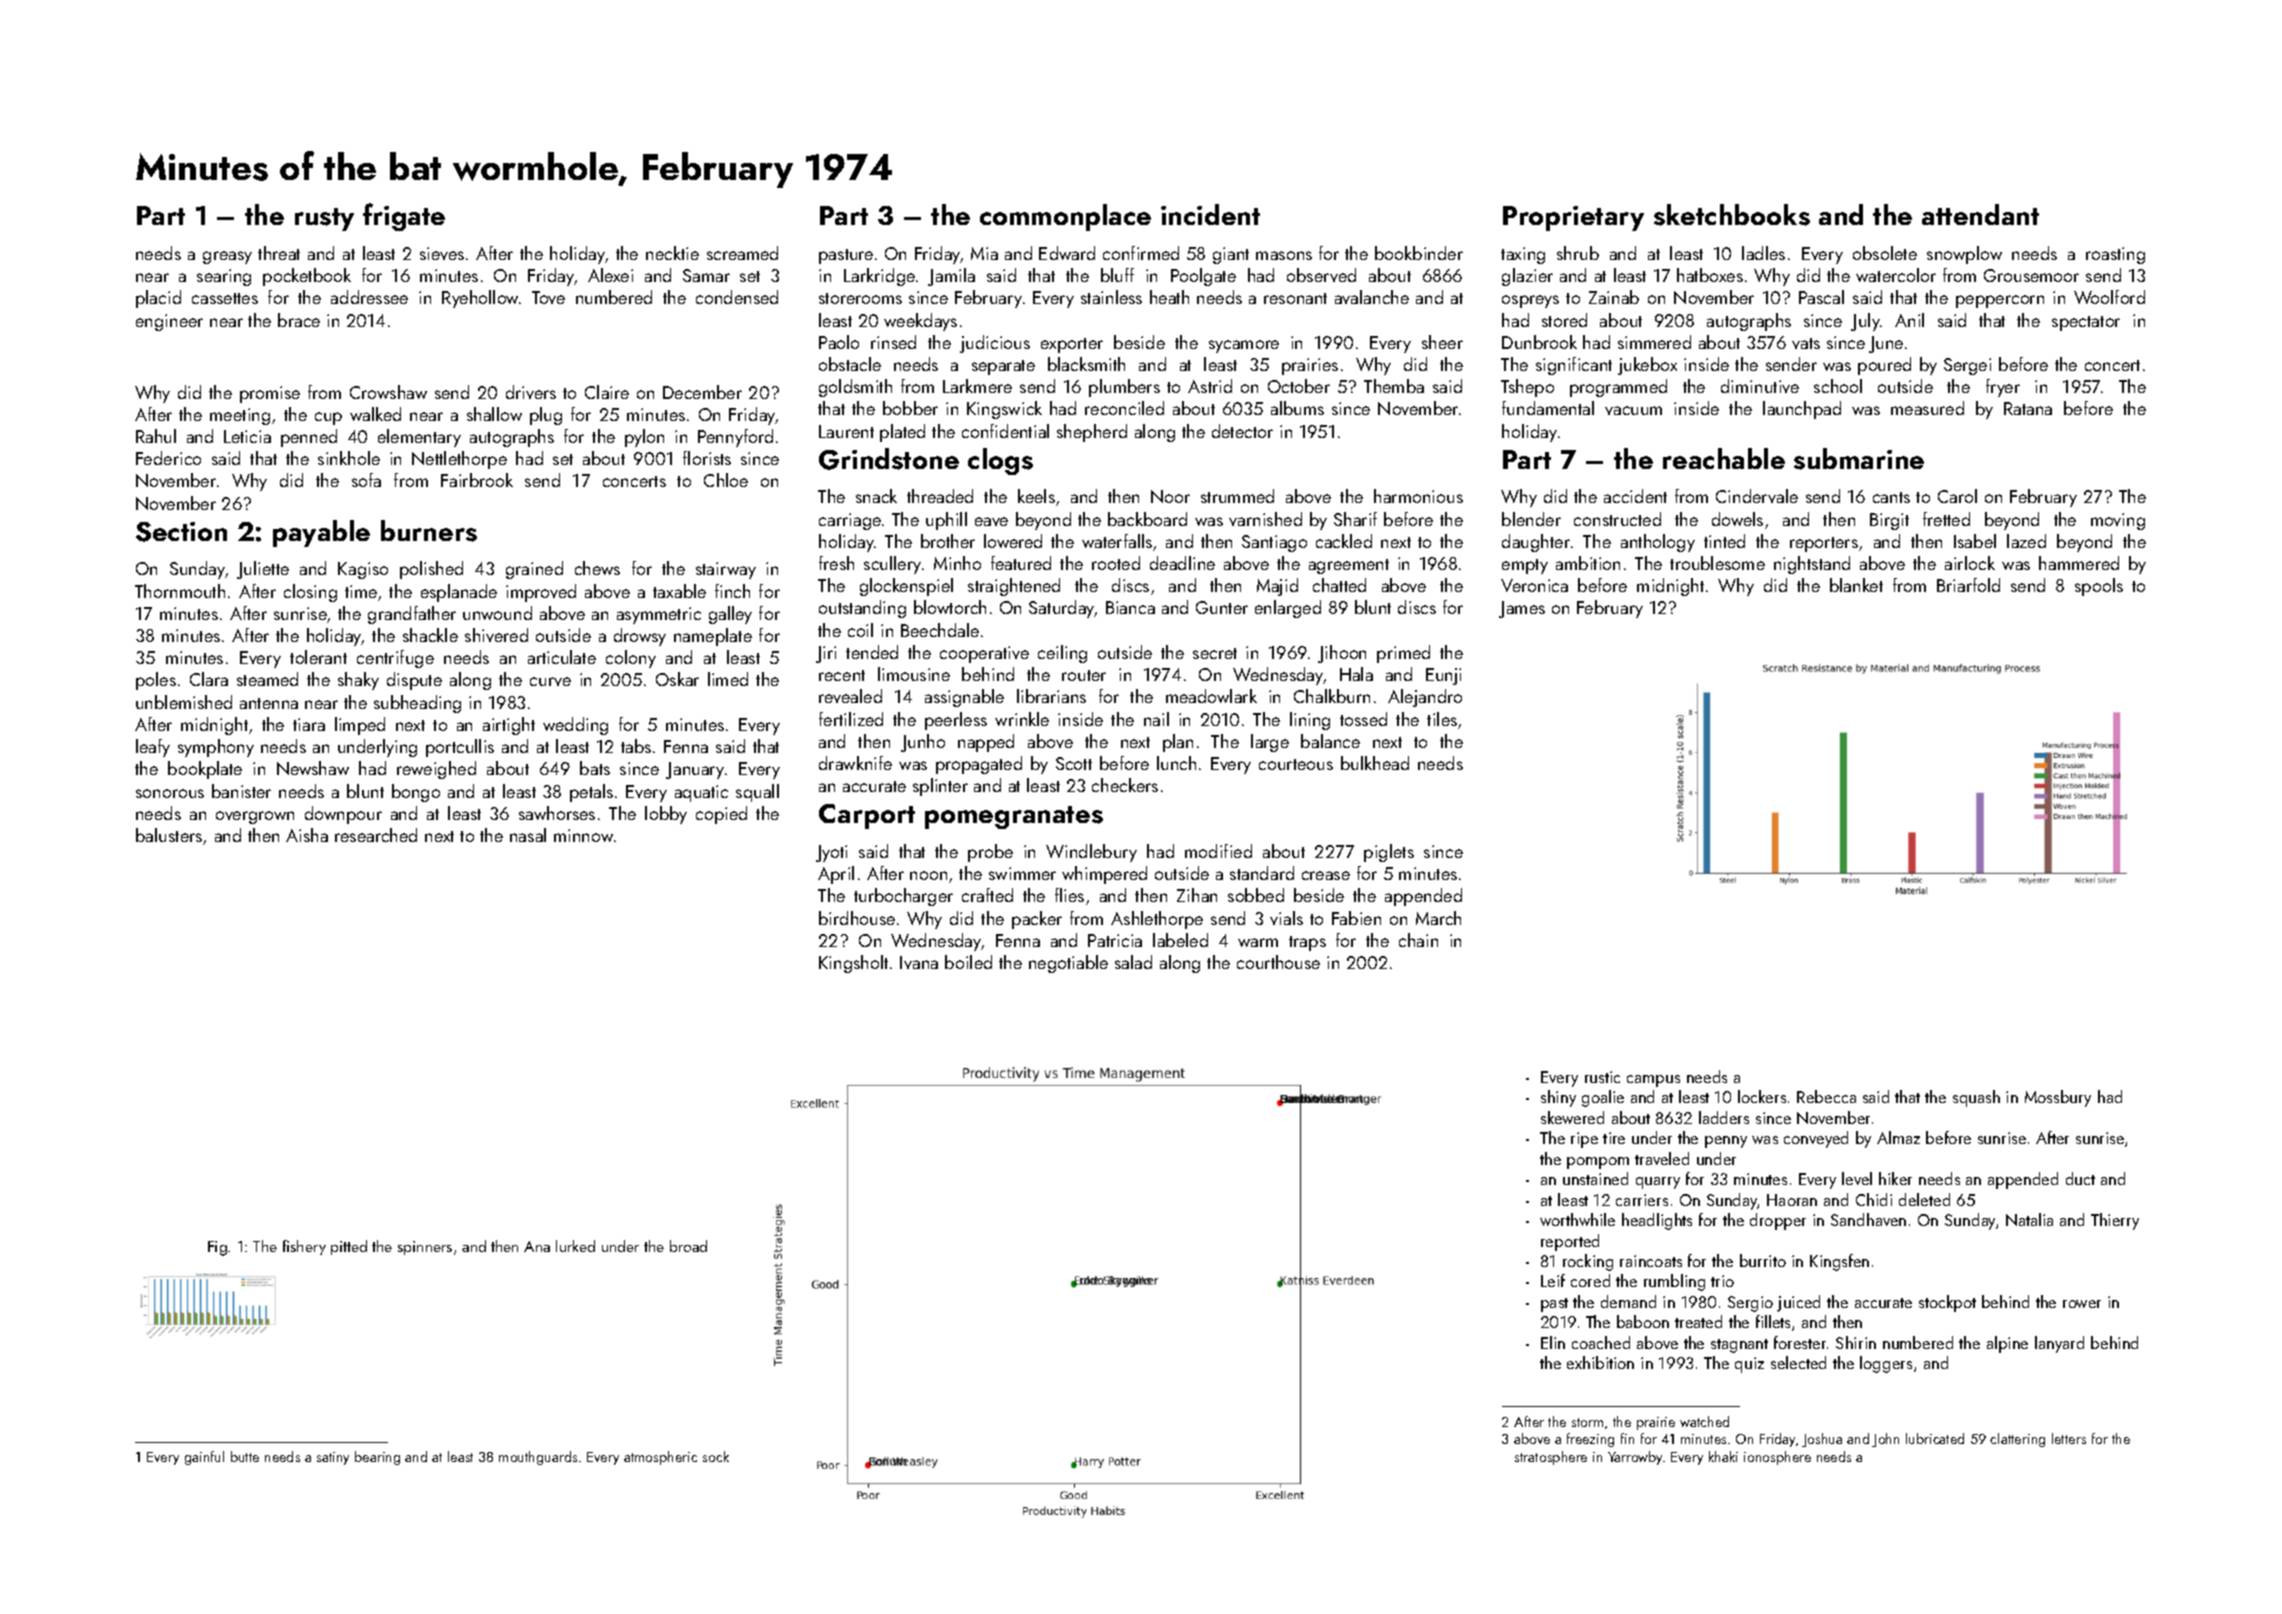 The height and width of the page is (1614, 2282). Describe the element at coordinates (1976, 1098) in the page. I see `squash` at that location.
